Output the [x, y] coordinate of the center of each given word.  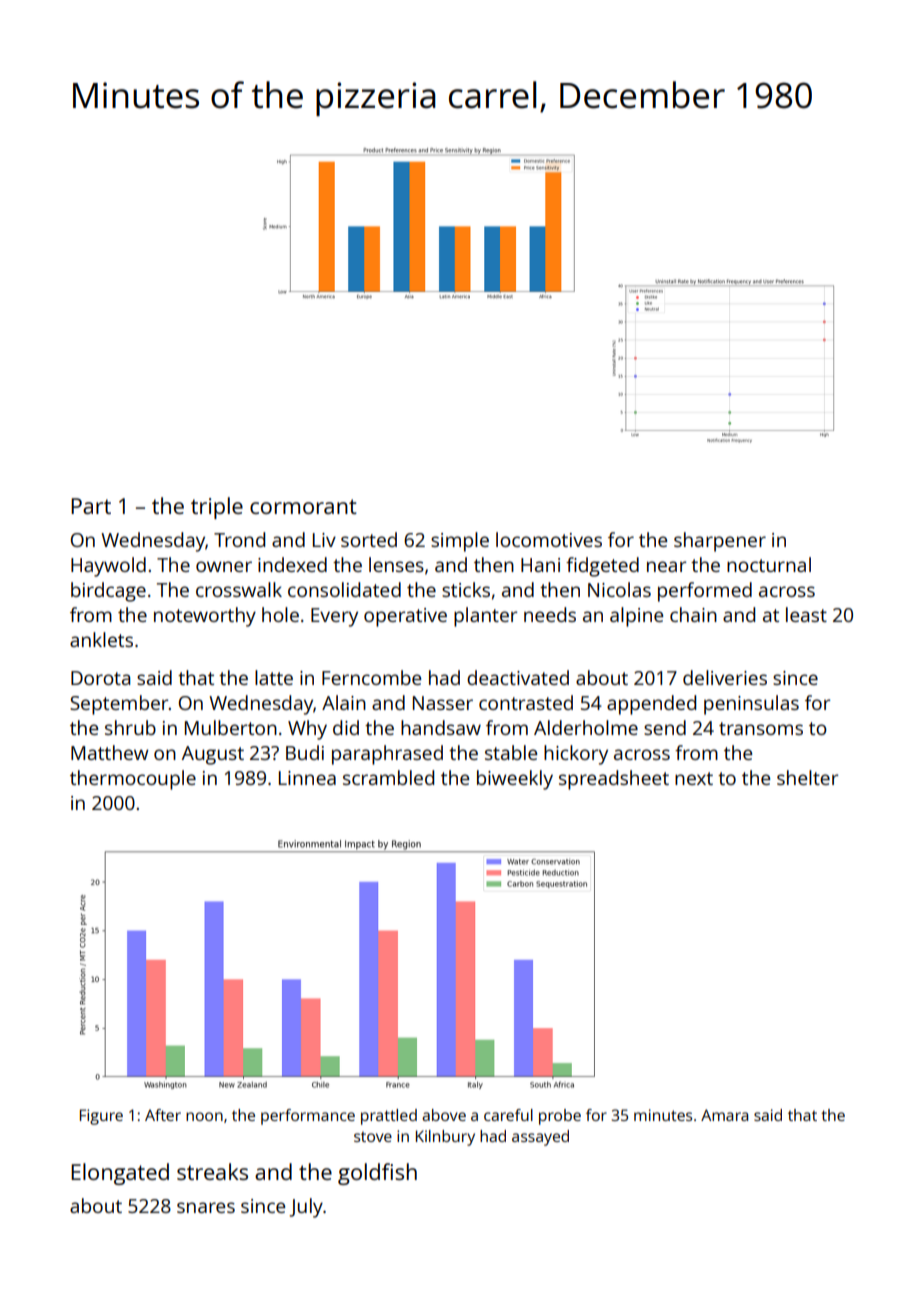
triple [217, 508]
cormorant [303, 506]
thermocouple [133, 780]
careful [508, 1115]
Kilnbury [445, 1138]
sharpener [720, 542]
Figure [101, 1117]
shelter [807, 777]
